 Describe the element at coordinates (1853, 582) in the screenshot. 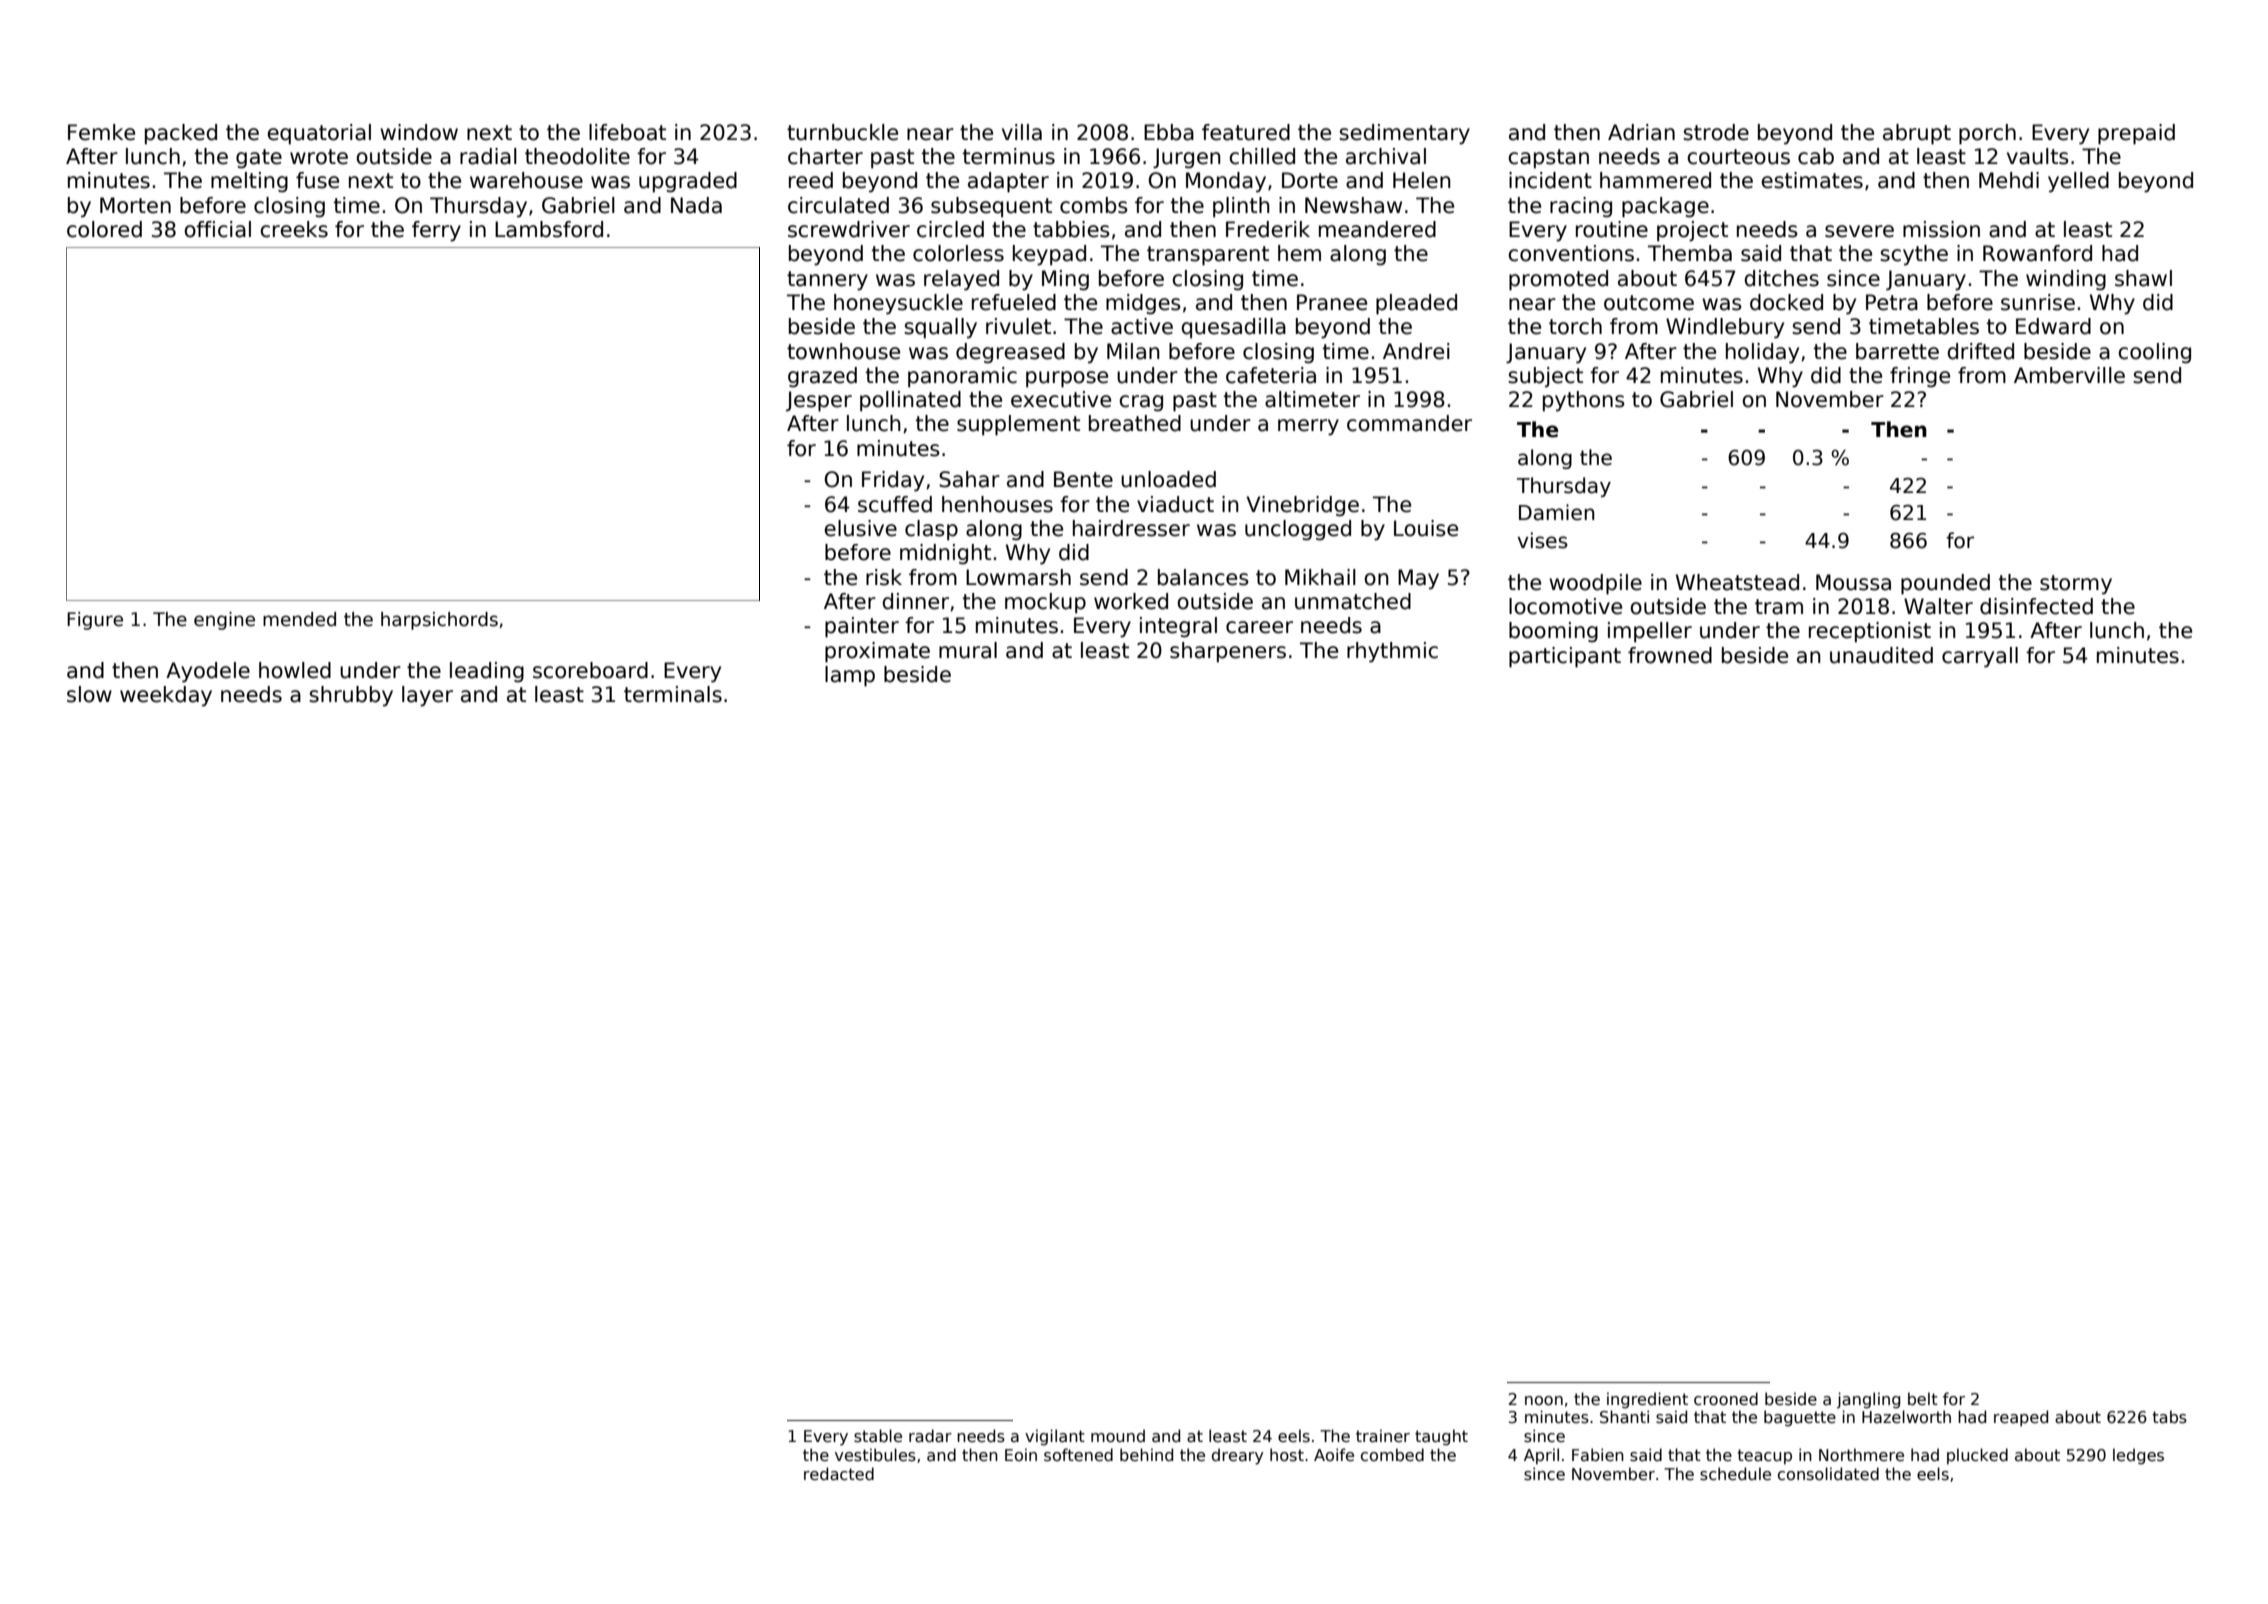

I see `Moussa` at that location.
